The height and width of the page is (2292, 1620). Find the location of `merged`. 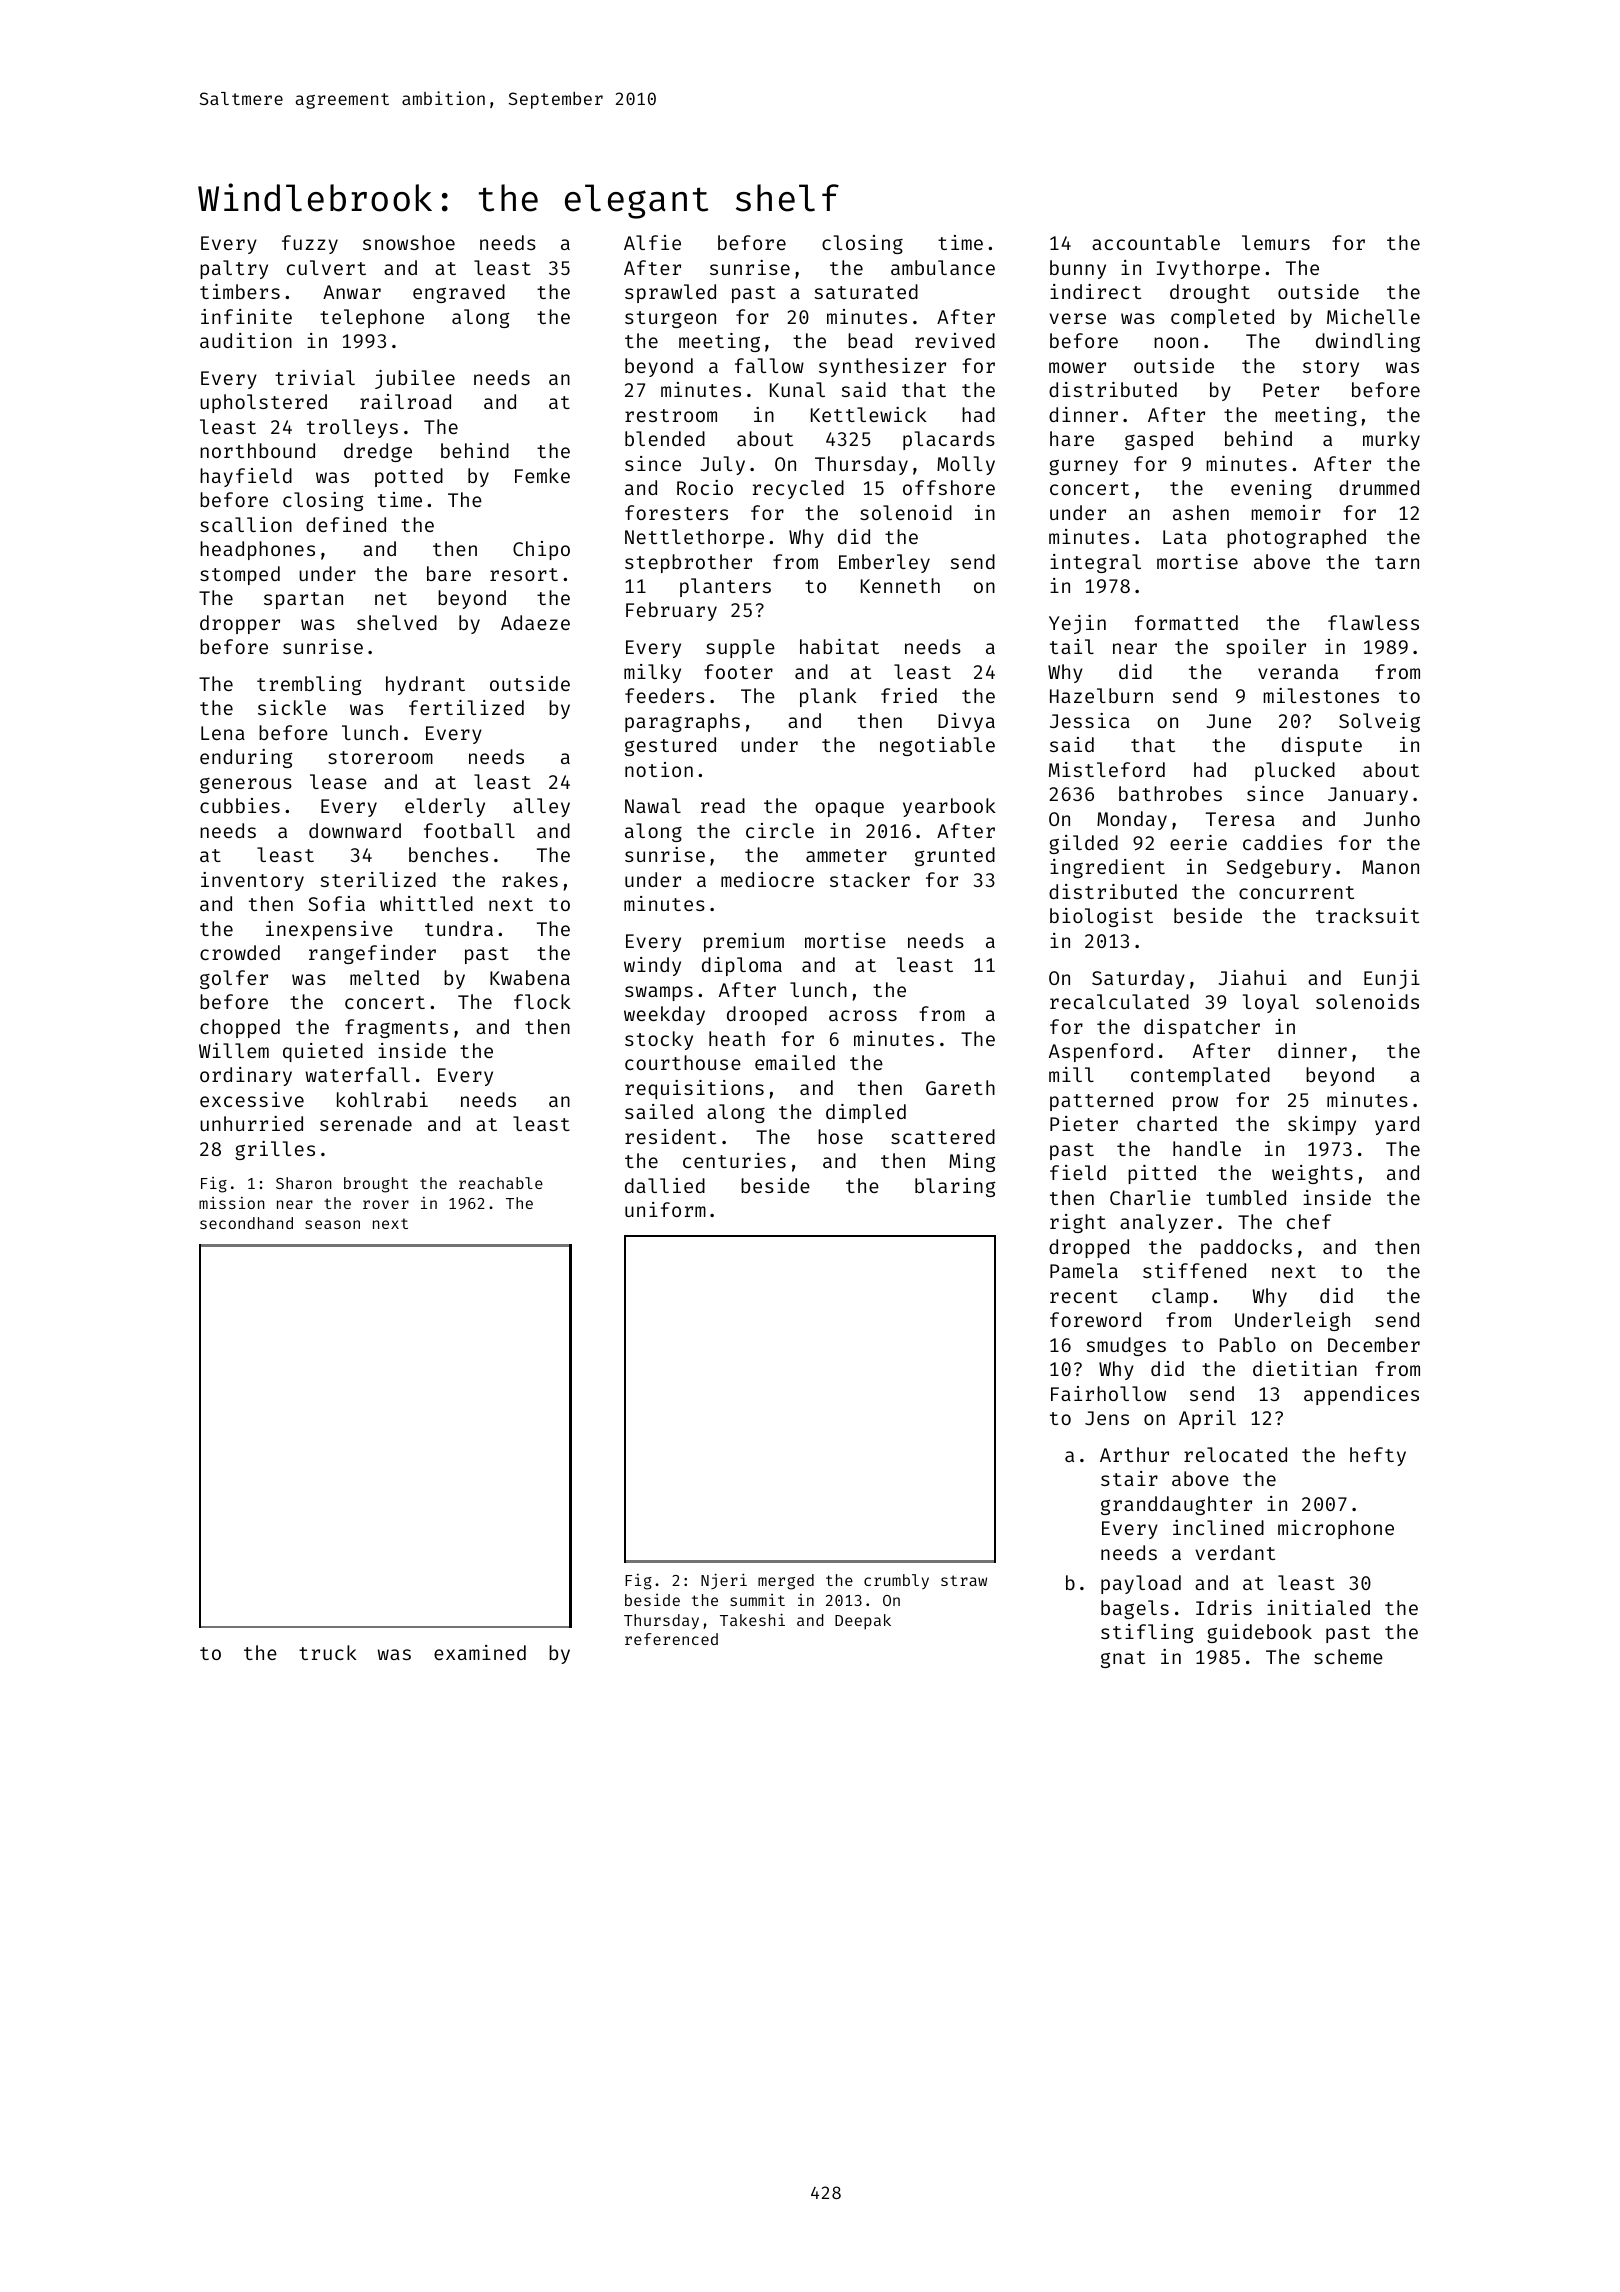

merged is located at coordinates (786, 1582).
